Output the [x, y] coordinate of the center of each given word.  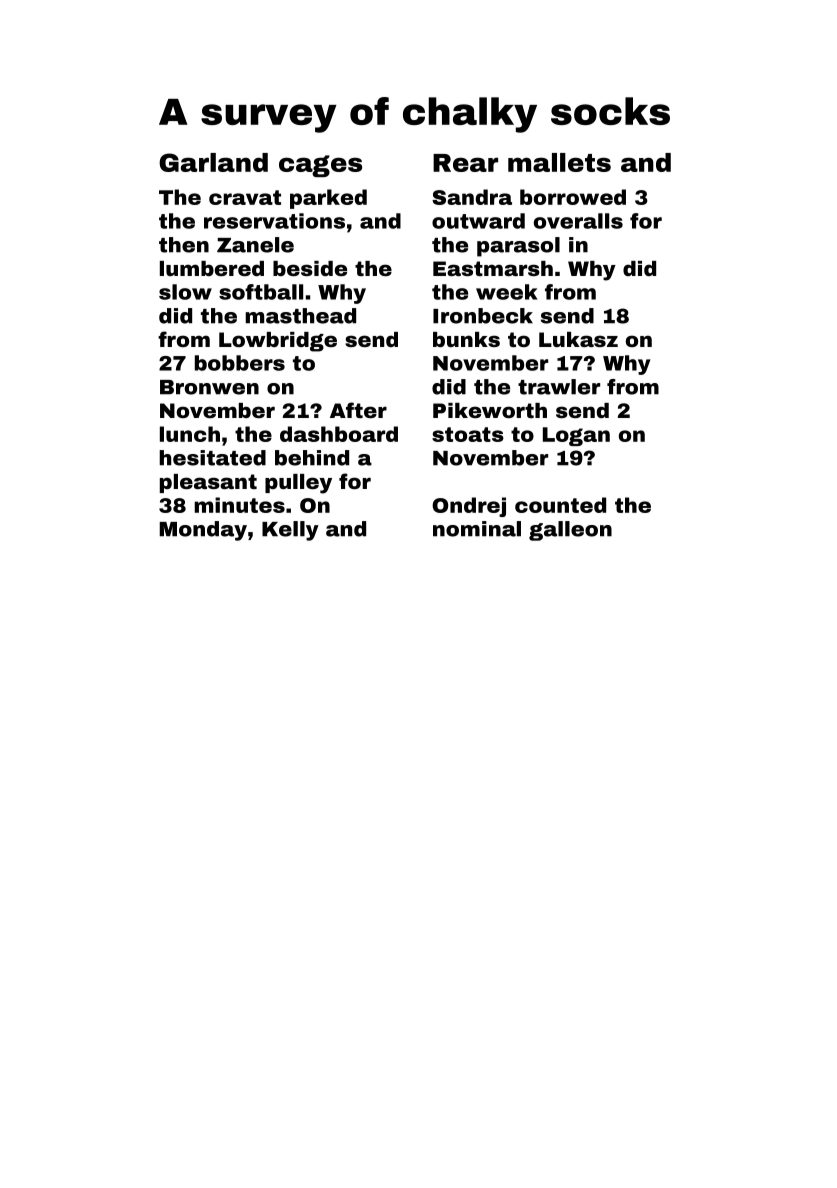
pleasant [208, 483]
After [358, 410]
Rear [465, 163]
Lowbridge [278, 342]
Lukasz [578, 339]
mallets [559, 162]
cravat [245, 197]
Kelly [290, 531]
